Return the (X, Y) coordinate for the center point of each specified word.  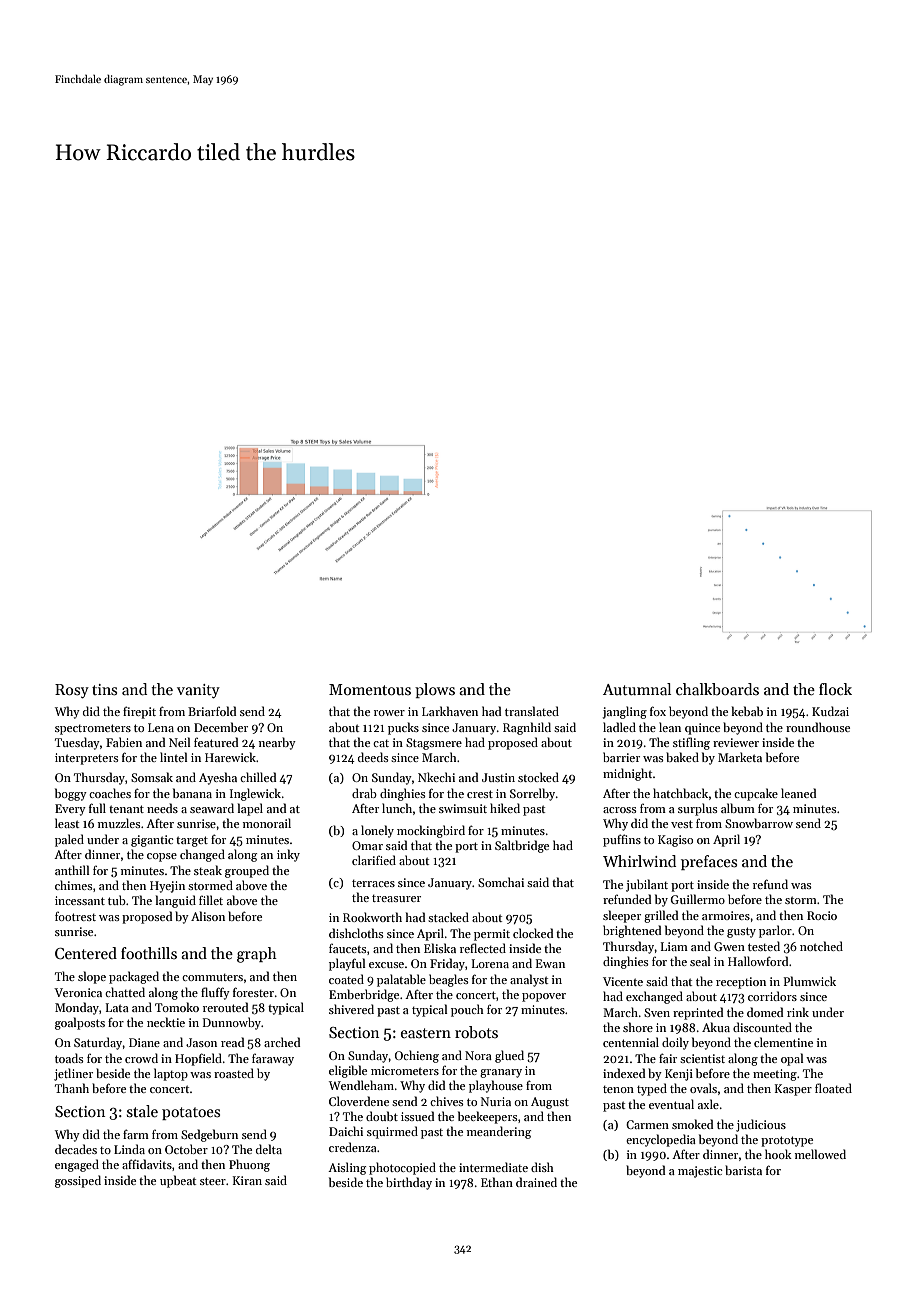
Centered (86, 953)
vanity (198, 691)
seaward (212, 808)
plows (435, 690)
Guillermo (697, 899)
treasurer (396, 898)
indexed (624, 1073)
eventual (671, 1104)
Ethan (497, 1182)
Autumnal (637, 689)
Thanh (72, 1088)
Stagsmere (434, 744)
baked (682, 757)
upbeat (178, 1181)
